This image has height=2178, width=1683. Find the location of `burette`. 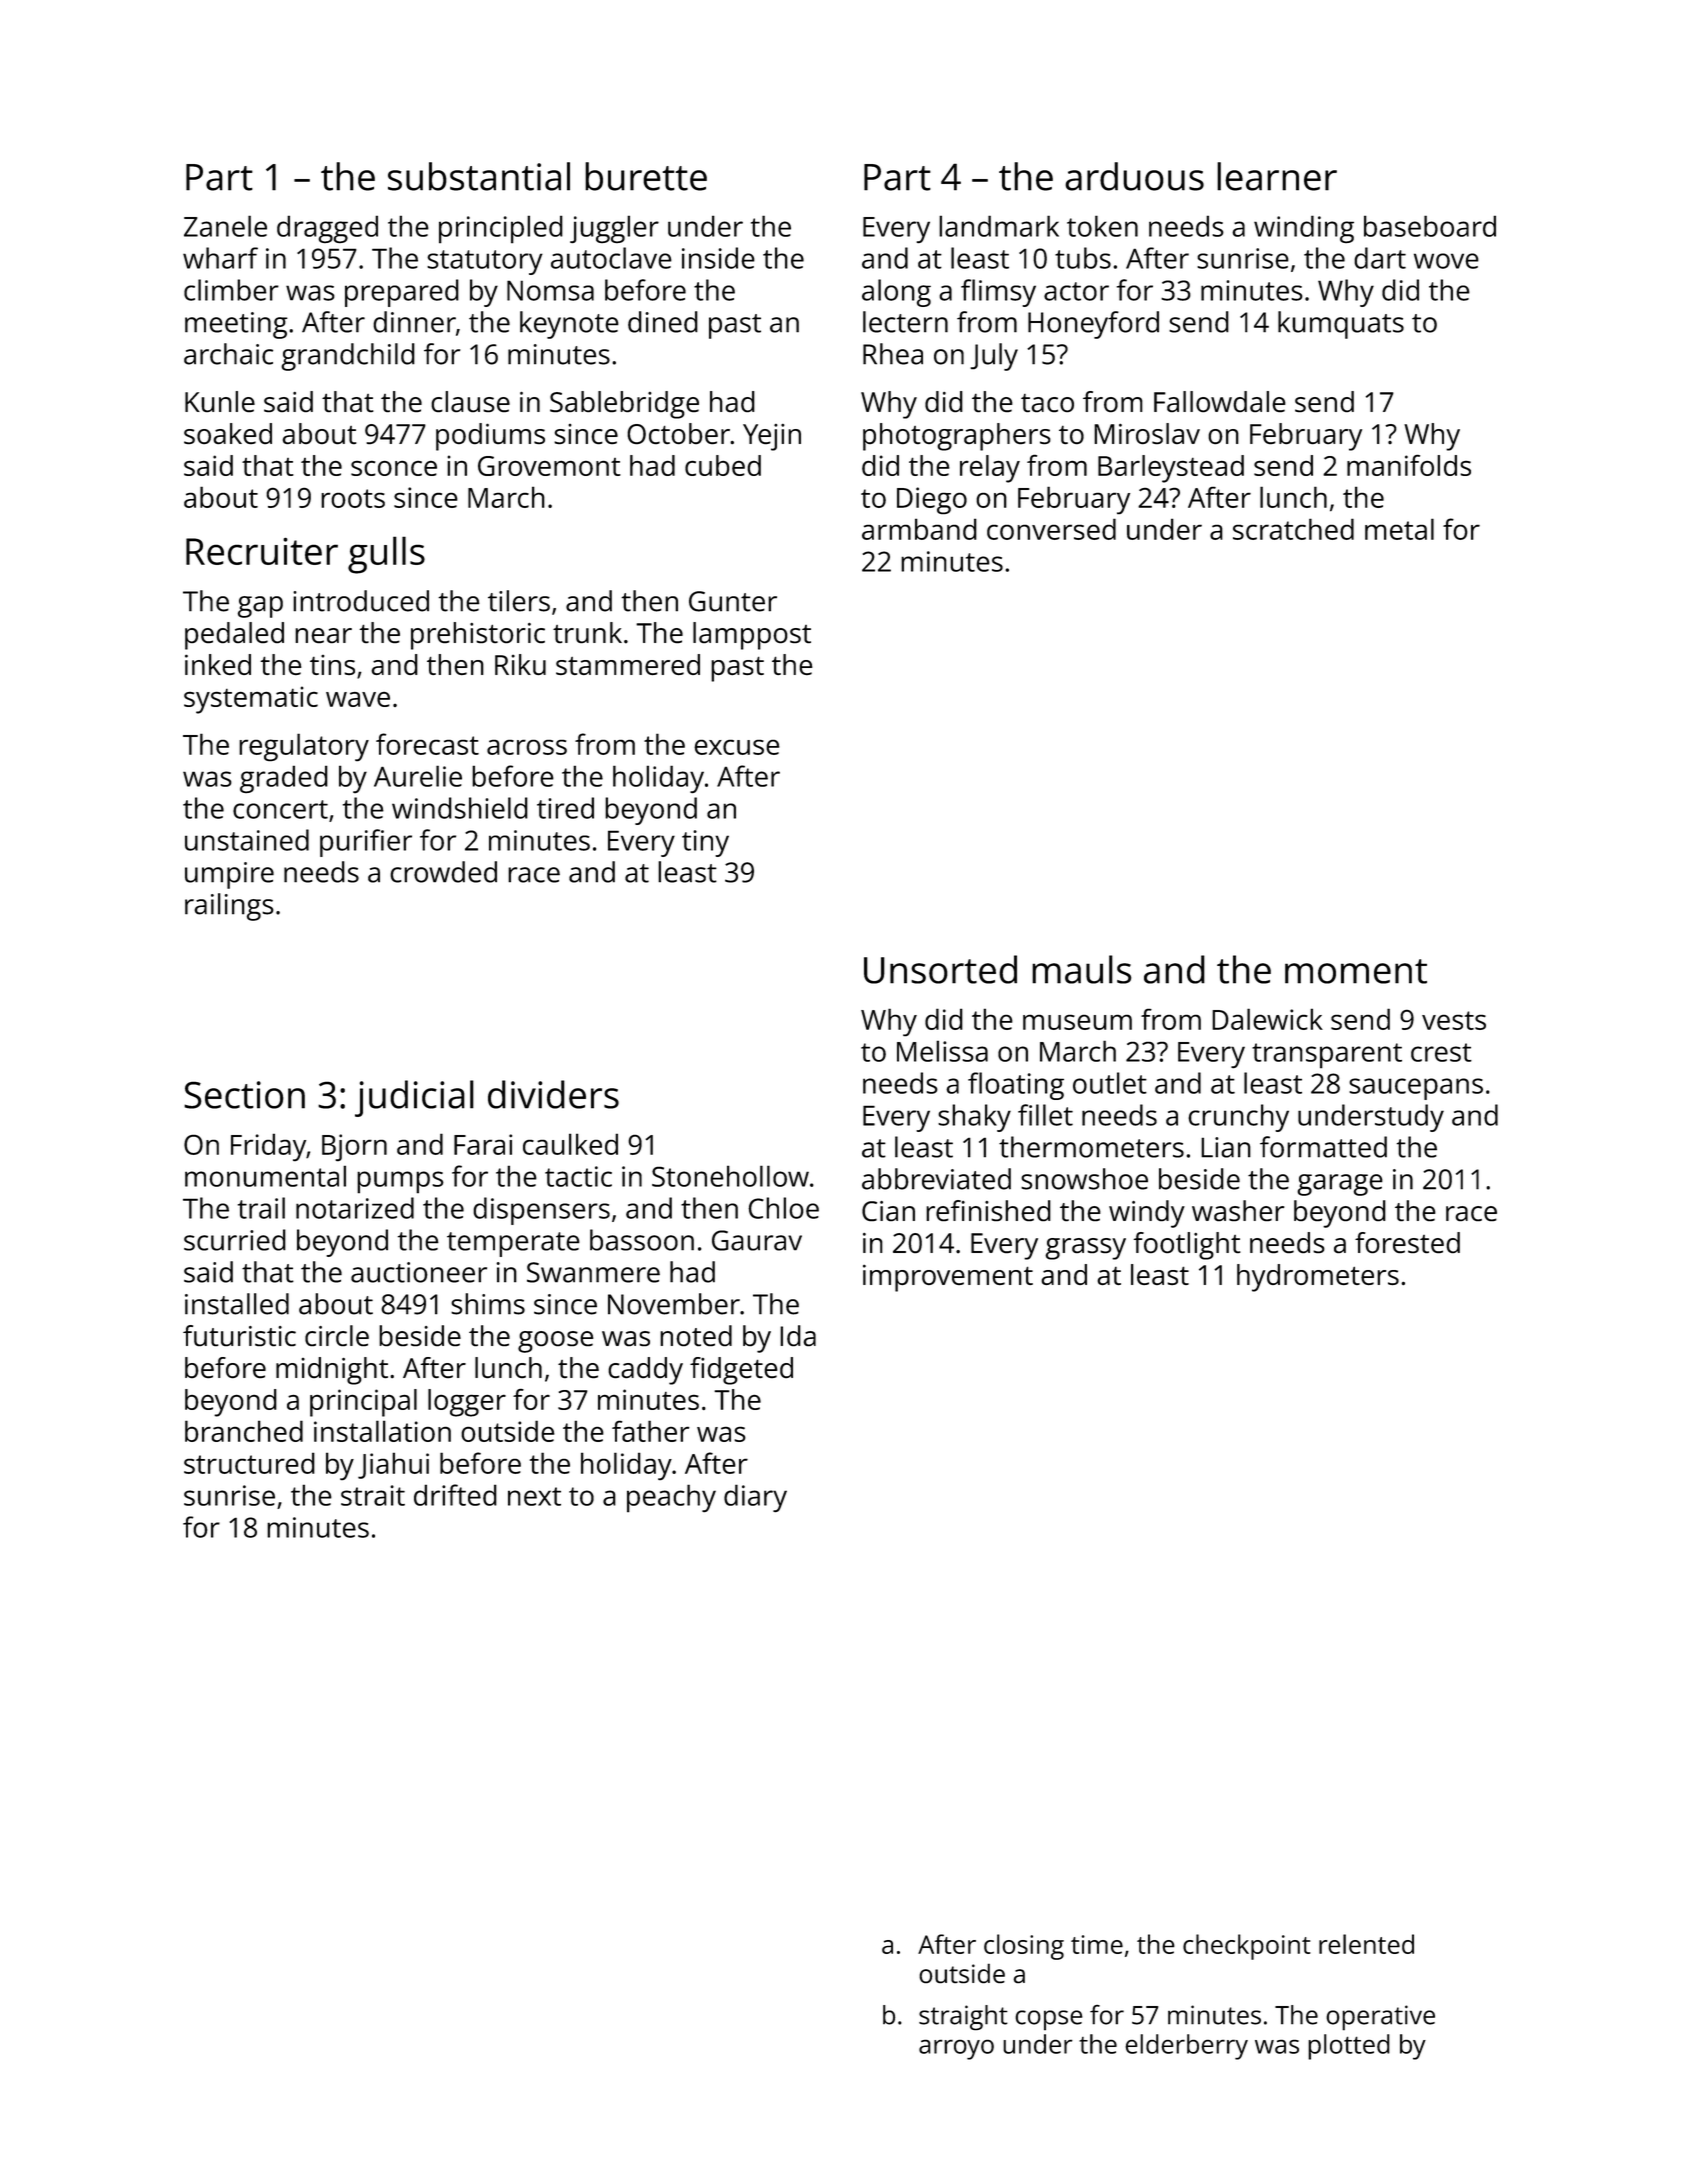

burette is located at coordinates (646, 176).
